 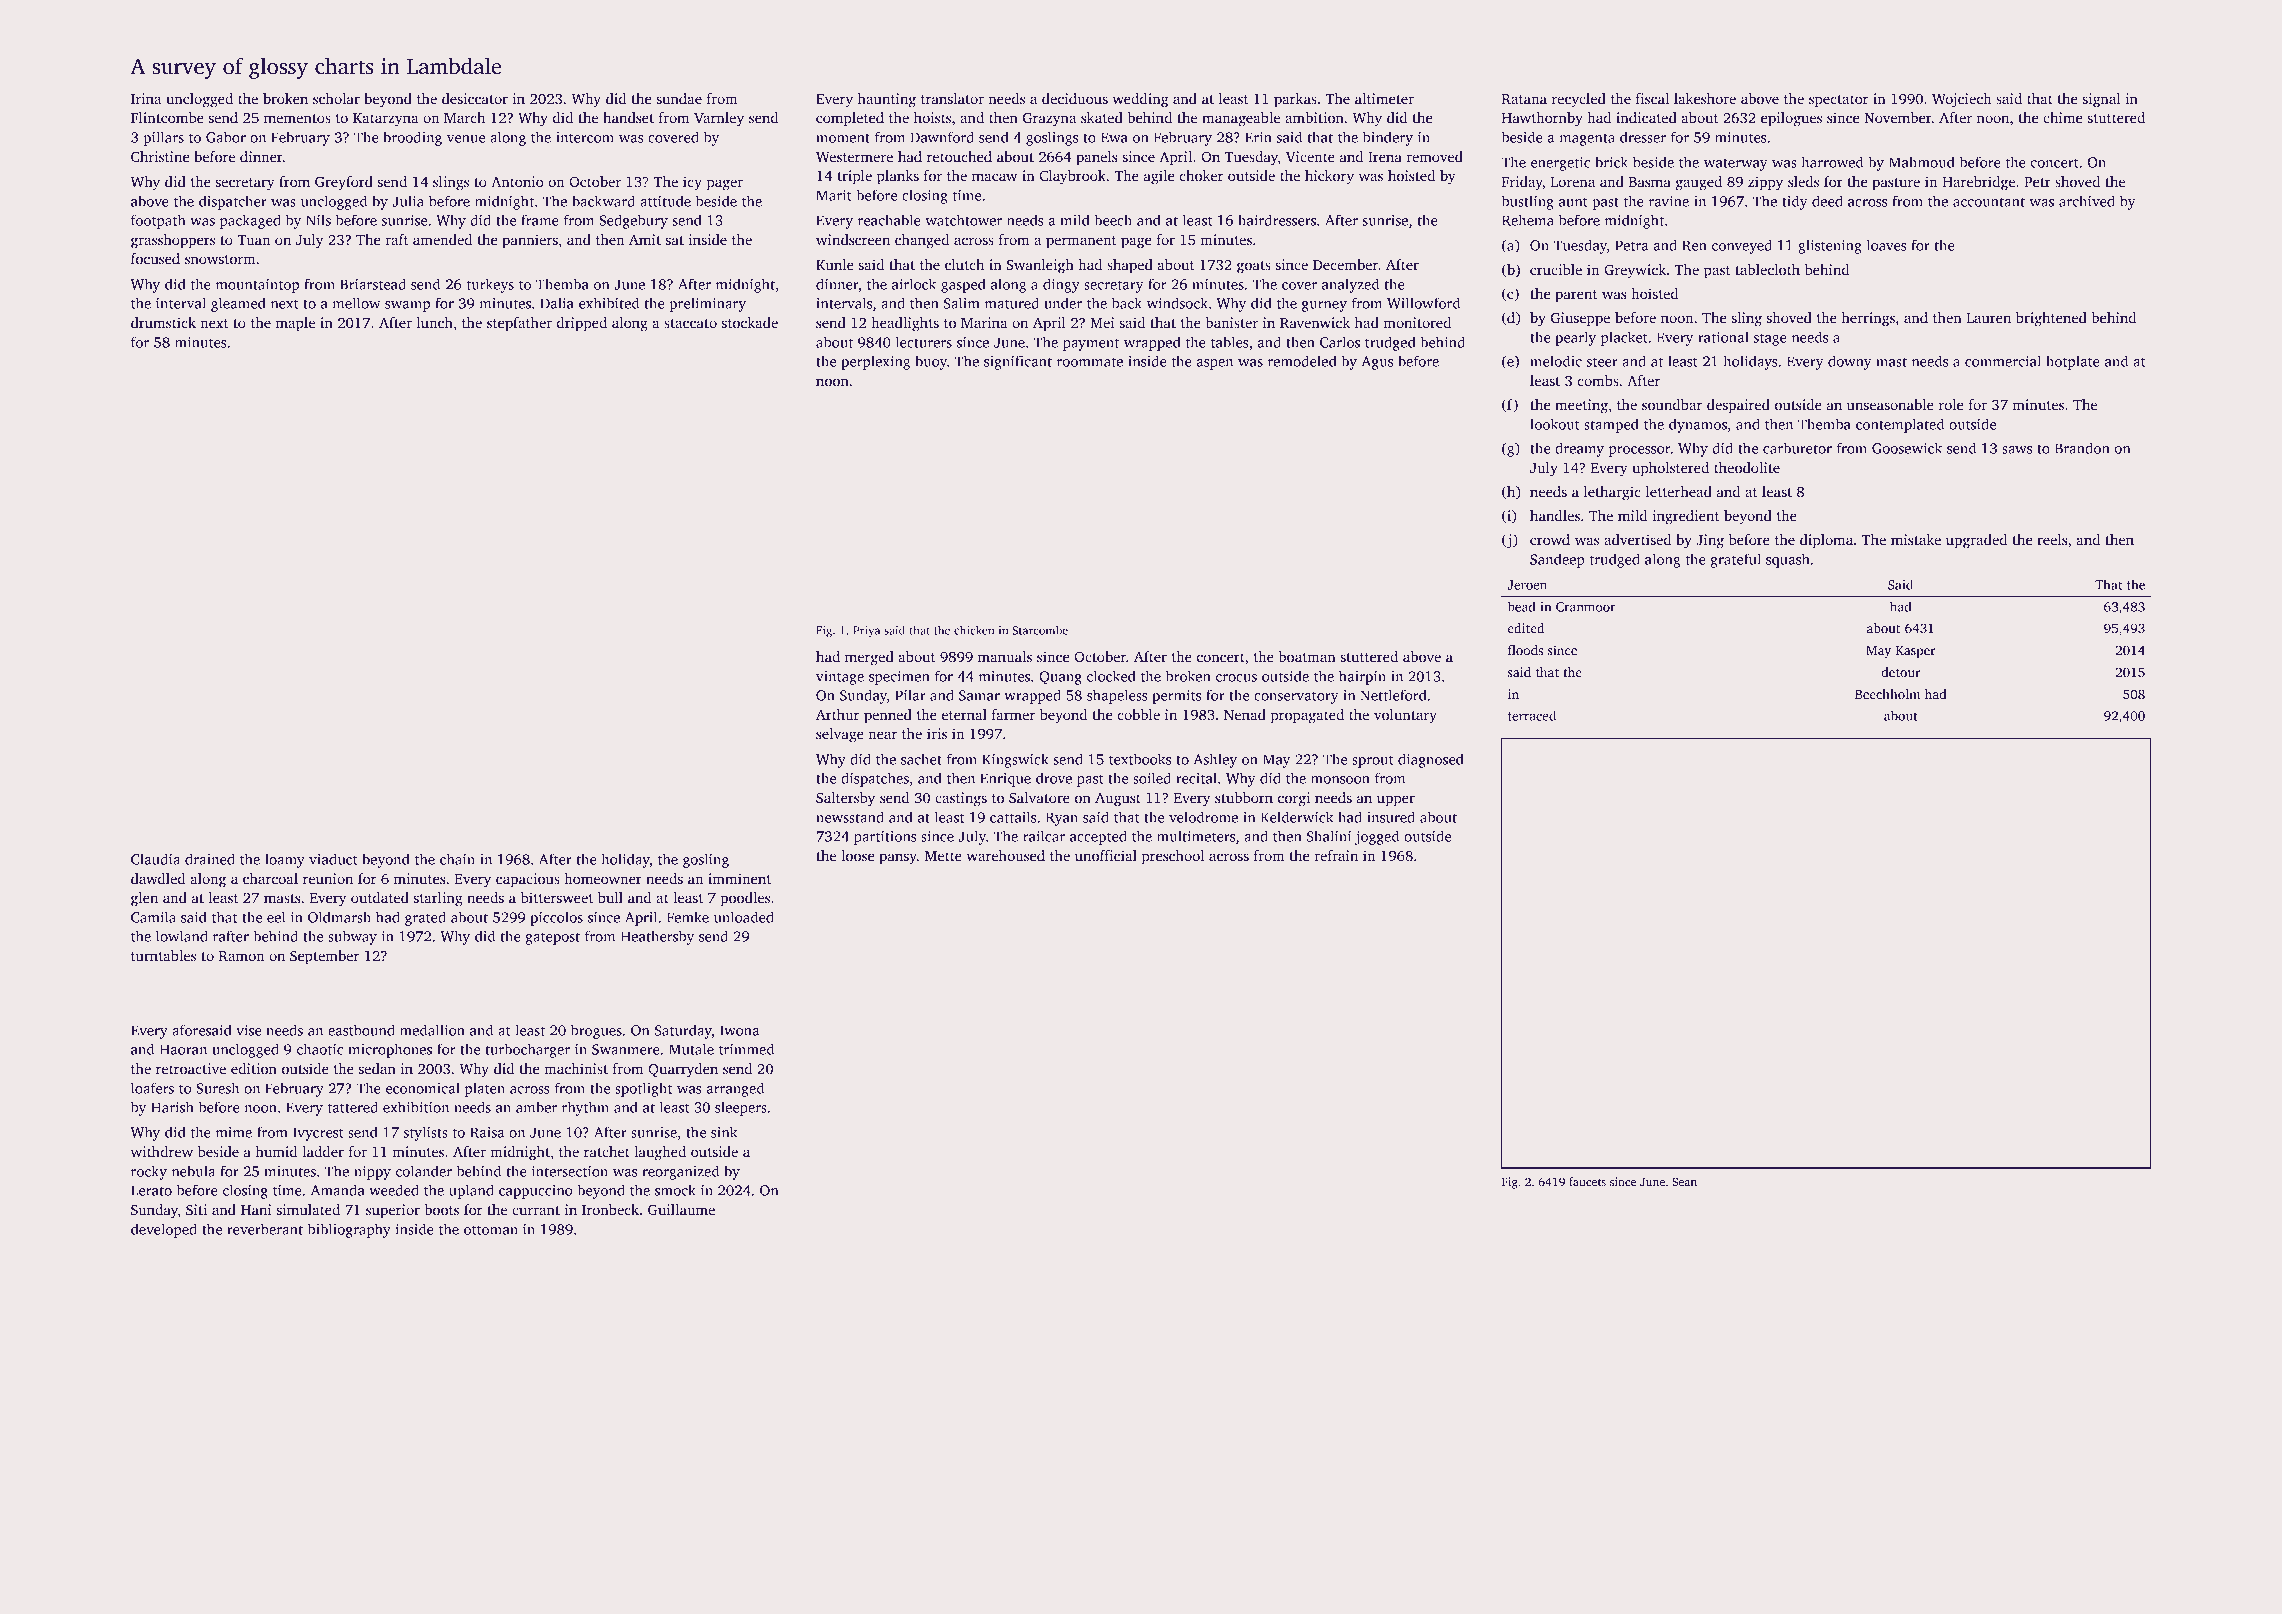 What do you see at coordinates (333, 859) in the document?
I see `viaduct` at bounding box center [333, 859].
